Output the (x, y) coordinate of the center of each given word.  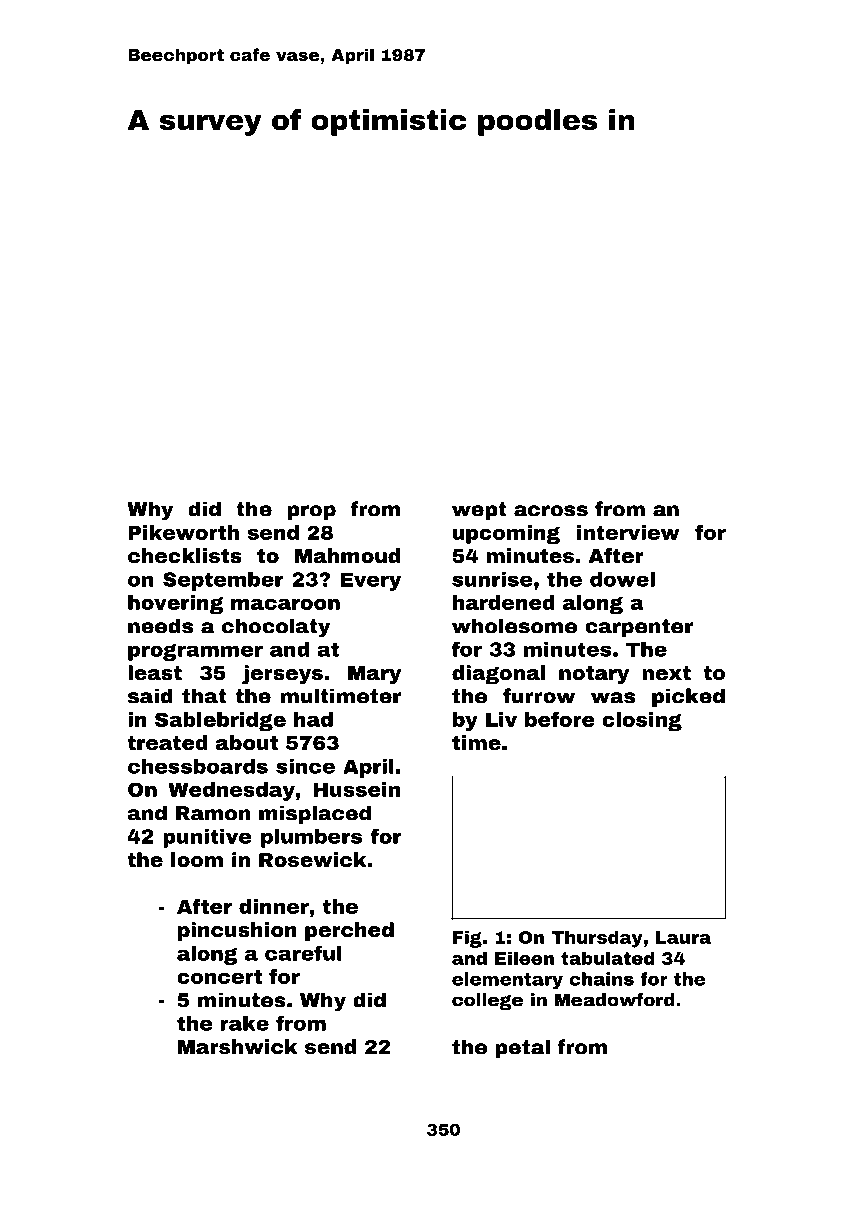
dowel (622, 579)
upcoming (506, 534)
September (223, 581)
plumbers (311, 838)
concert (219, 977)
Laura (683, 937)
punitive (207, 838)
